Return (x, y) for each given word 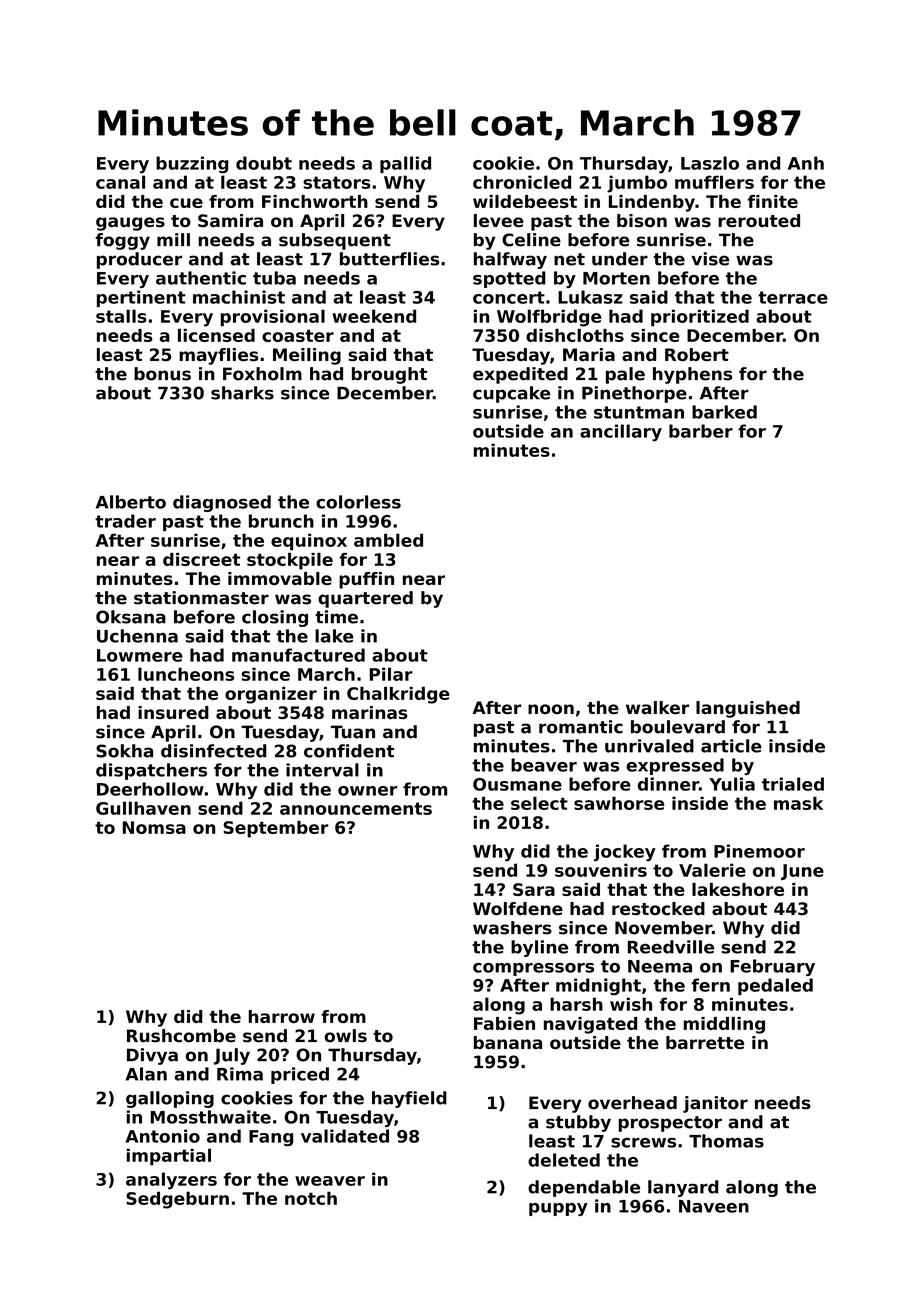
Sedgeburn (177, 1200)
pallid (405, 164)
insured (173, 712)
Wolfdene (518, 909)
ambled (388, 540)
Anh (806, 163)
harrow (282, 1016)
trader (125, 521)
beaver (544, 765)
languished (748, 709)
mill (173, 239)
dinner (668, 784)
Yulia (732, 784)
